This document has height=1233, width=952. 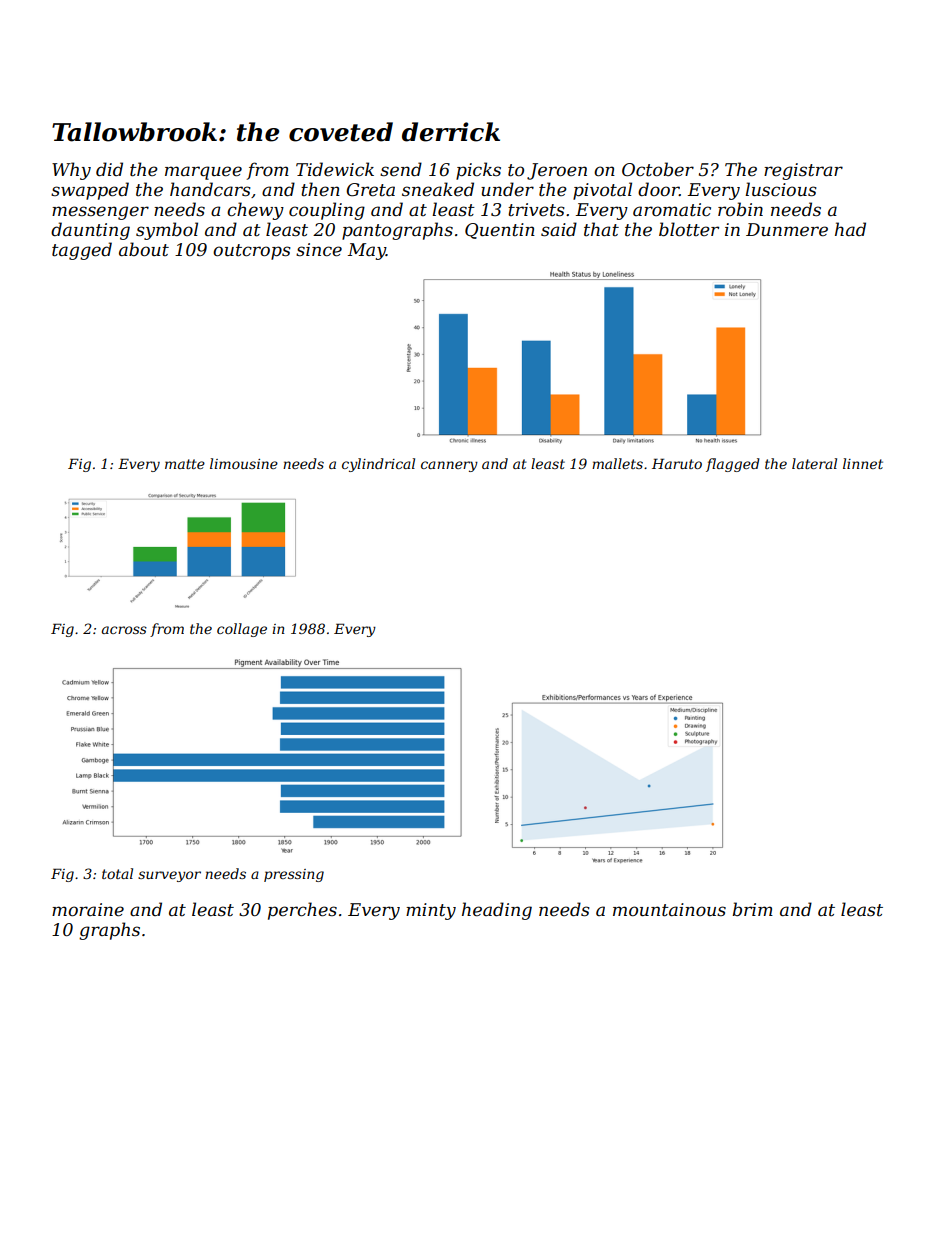 I want to click on collage, so click(x=242, y=630).
